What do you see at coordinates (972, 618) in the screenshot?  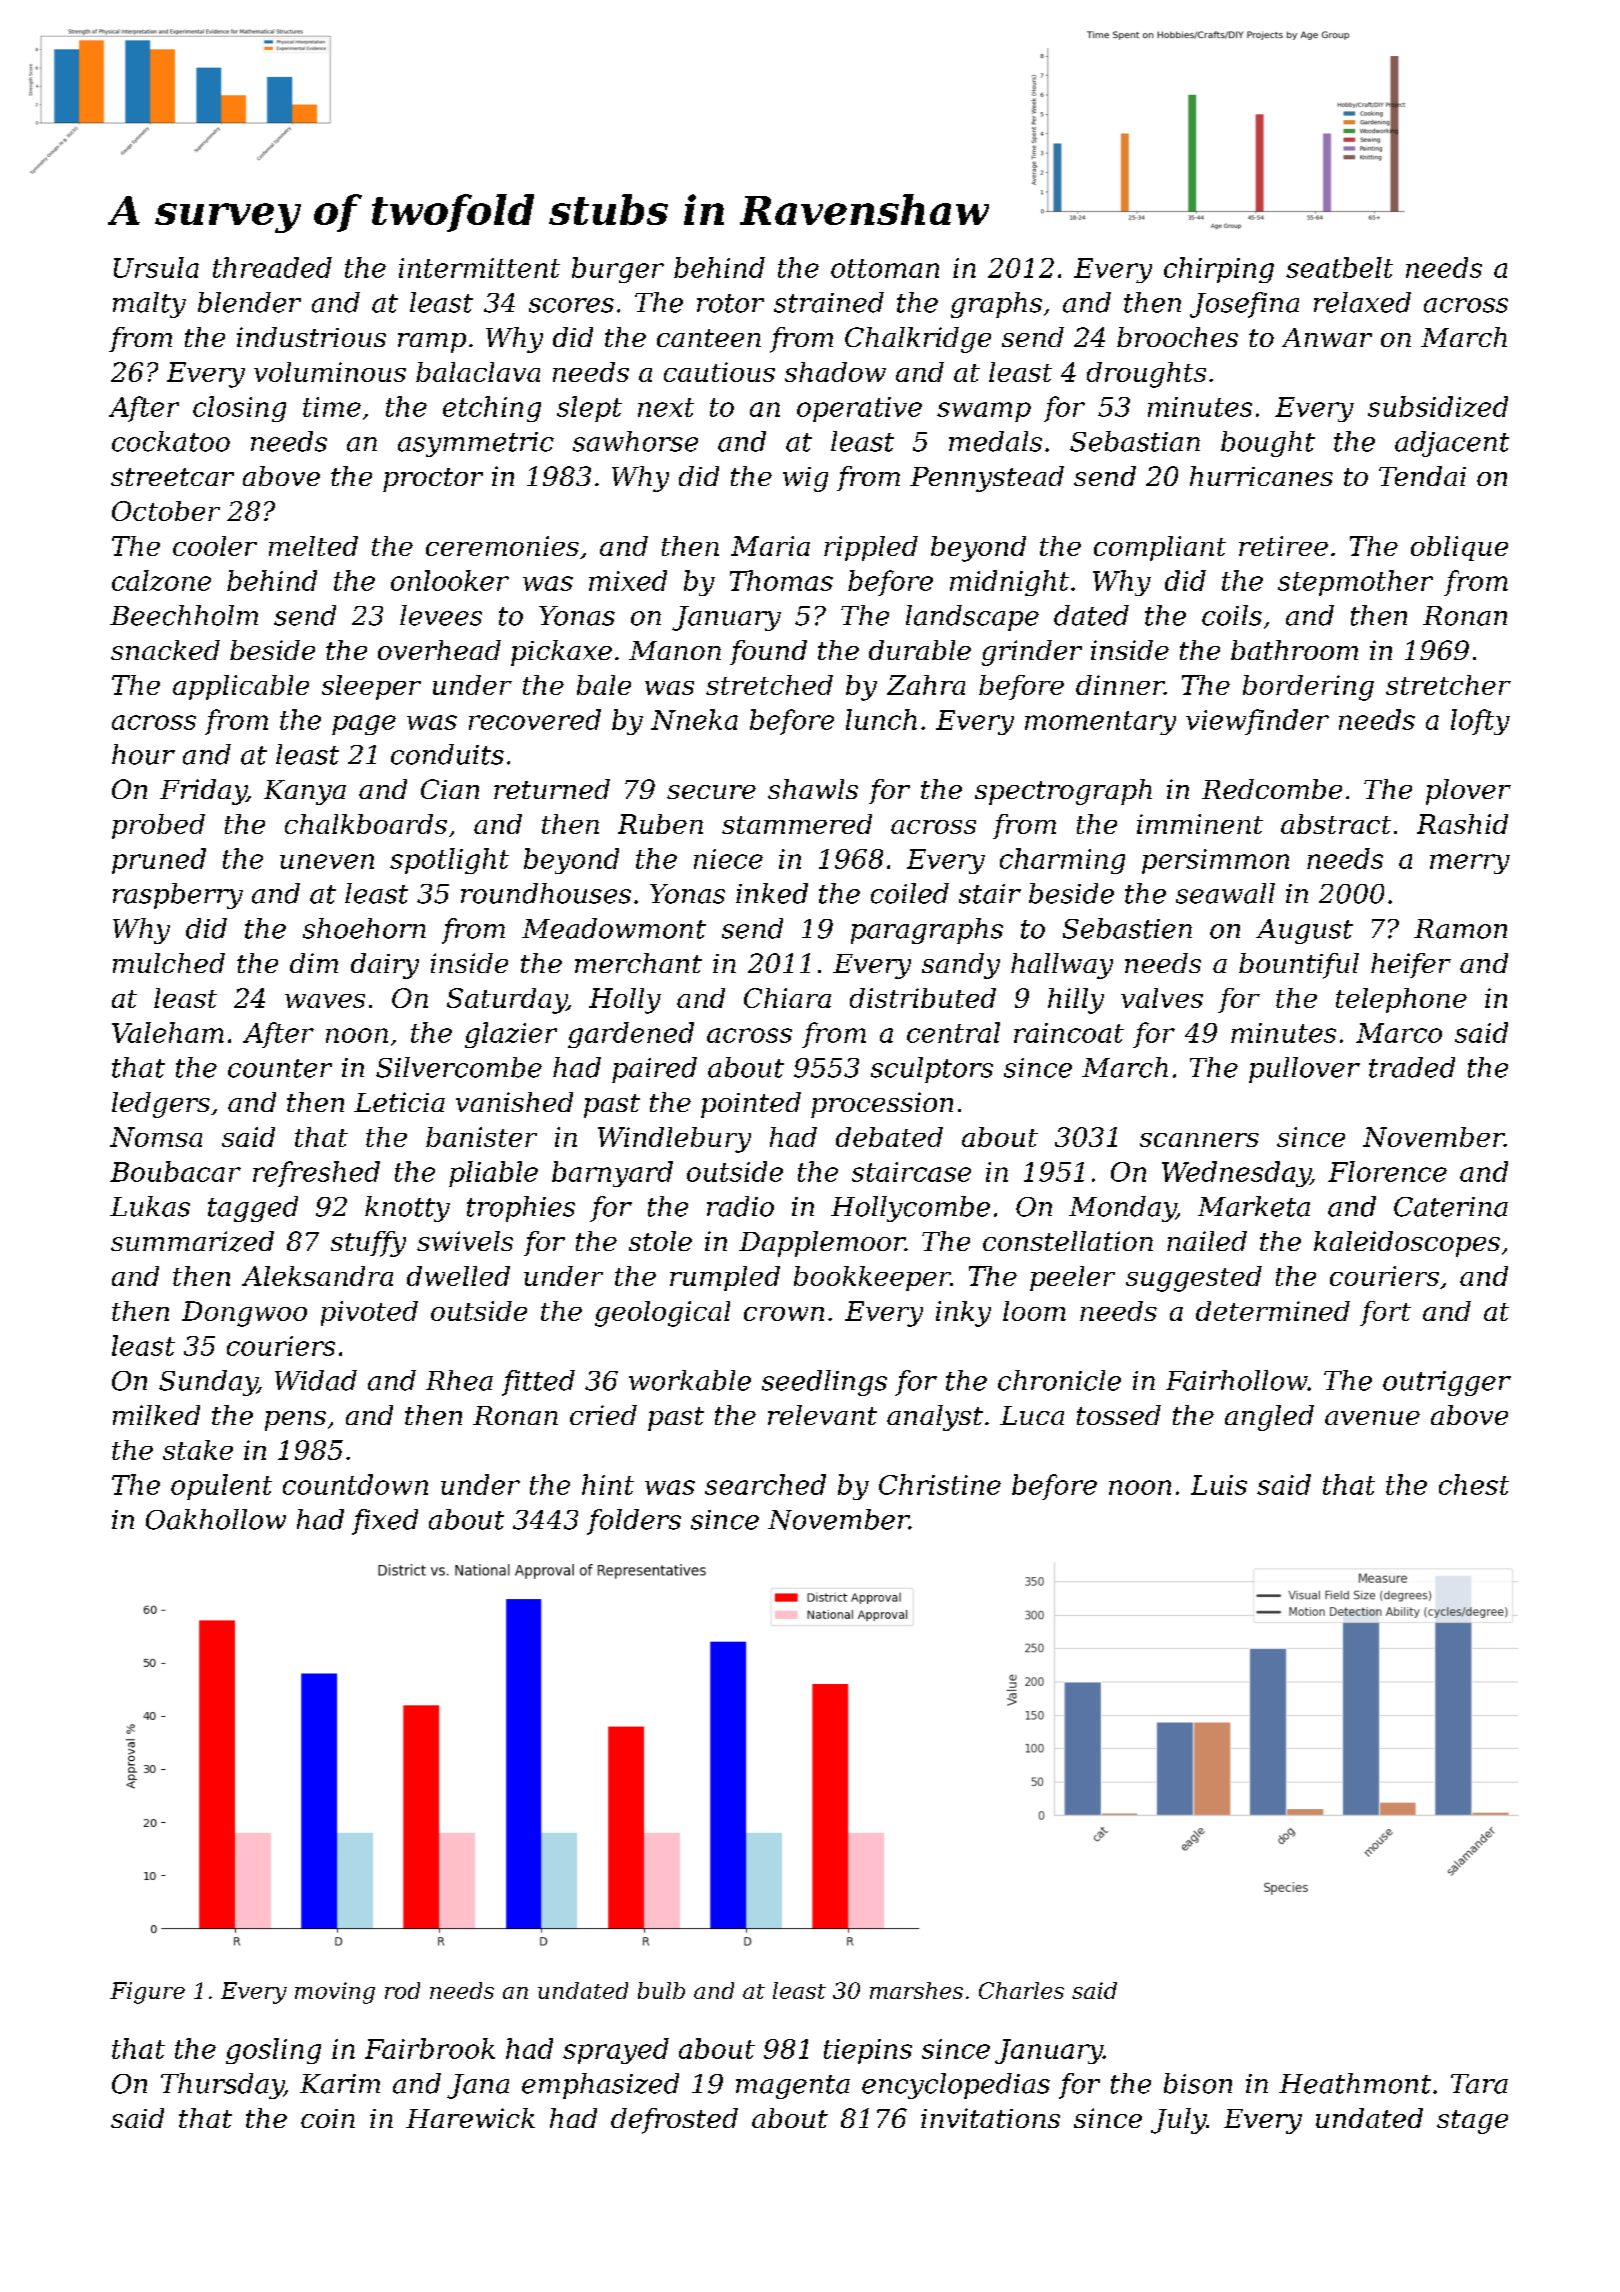 I see `landscape` at bounding box center [972, 618].
